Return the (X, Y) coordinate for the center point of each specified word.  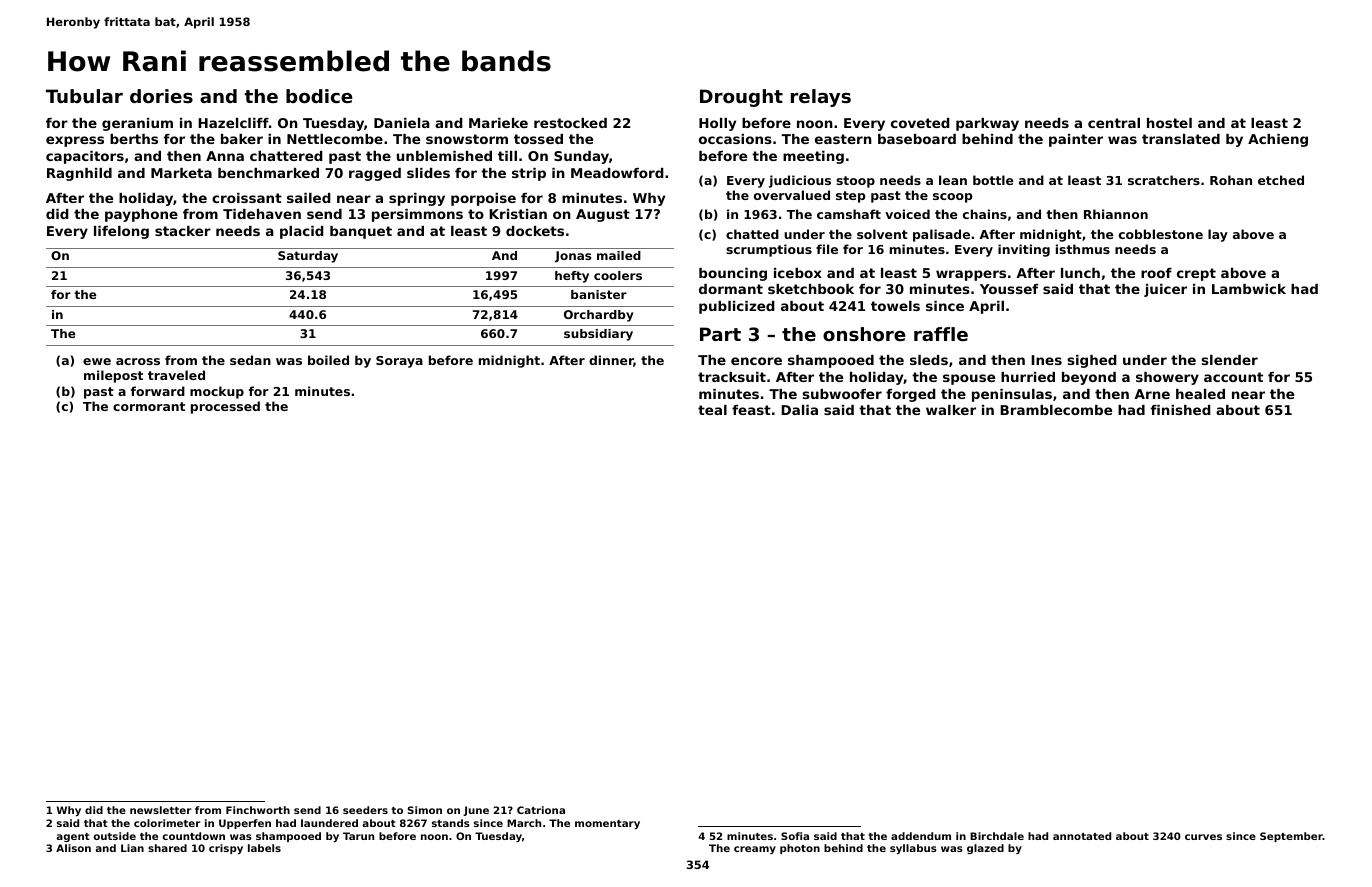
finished (1181, 410)
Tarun (358, 836)
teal (712, 410)
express (75, 141)
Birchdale (997, 836)
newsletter (160, 810)
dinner (611, 361)
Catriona (541, 810)
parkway (987, 124)
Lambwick (1249, 289)
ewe (97, 361)
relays (821, 98)
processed (225, 407)
